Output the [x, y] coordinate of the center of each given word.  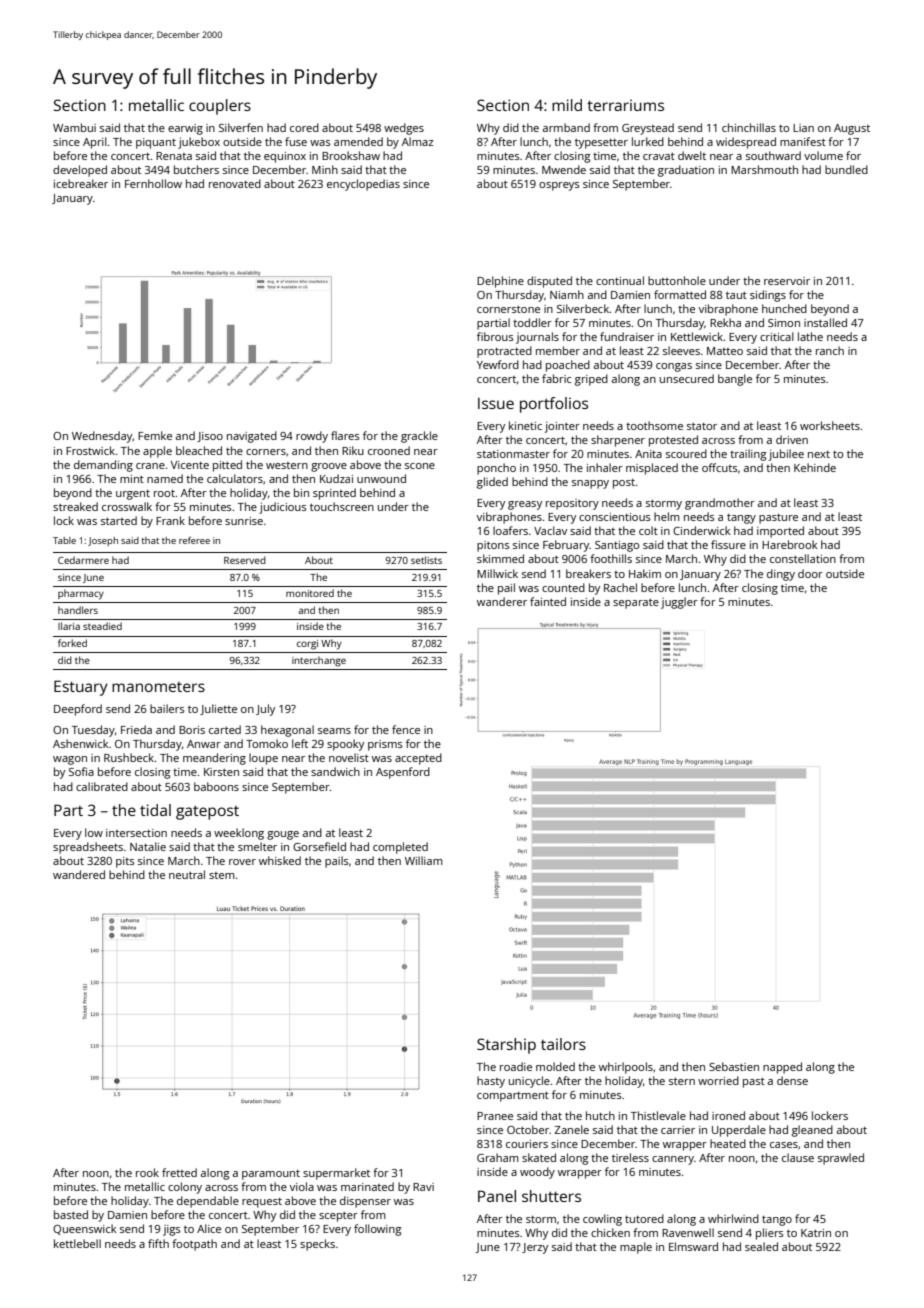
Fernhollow [153, 183]
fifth [158, 1243]
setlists [426, 560]
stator [702, 426]
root [164, 493]
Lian [803, 128]
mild [567, 105]
